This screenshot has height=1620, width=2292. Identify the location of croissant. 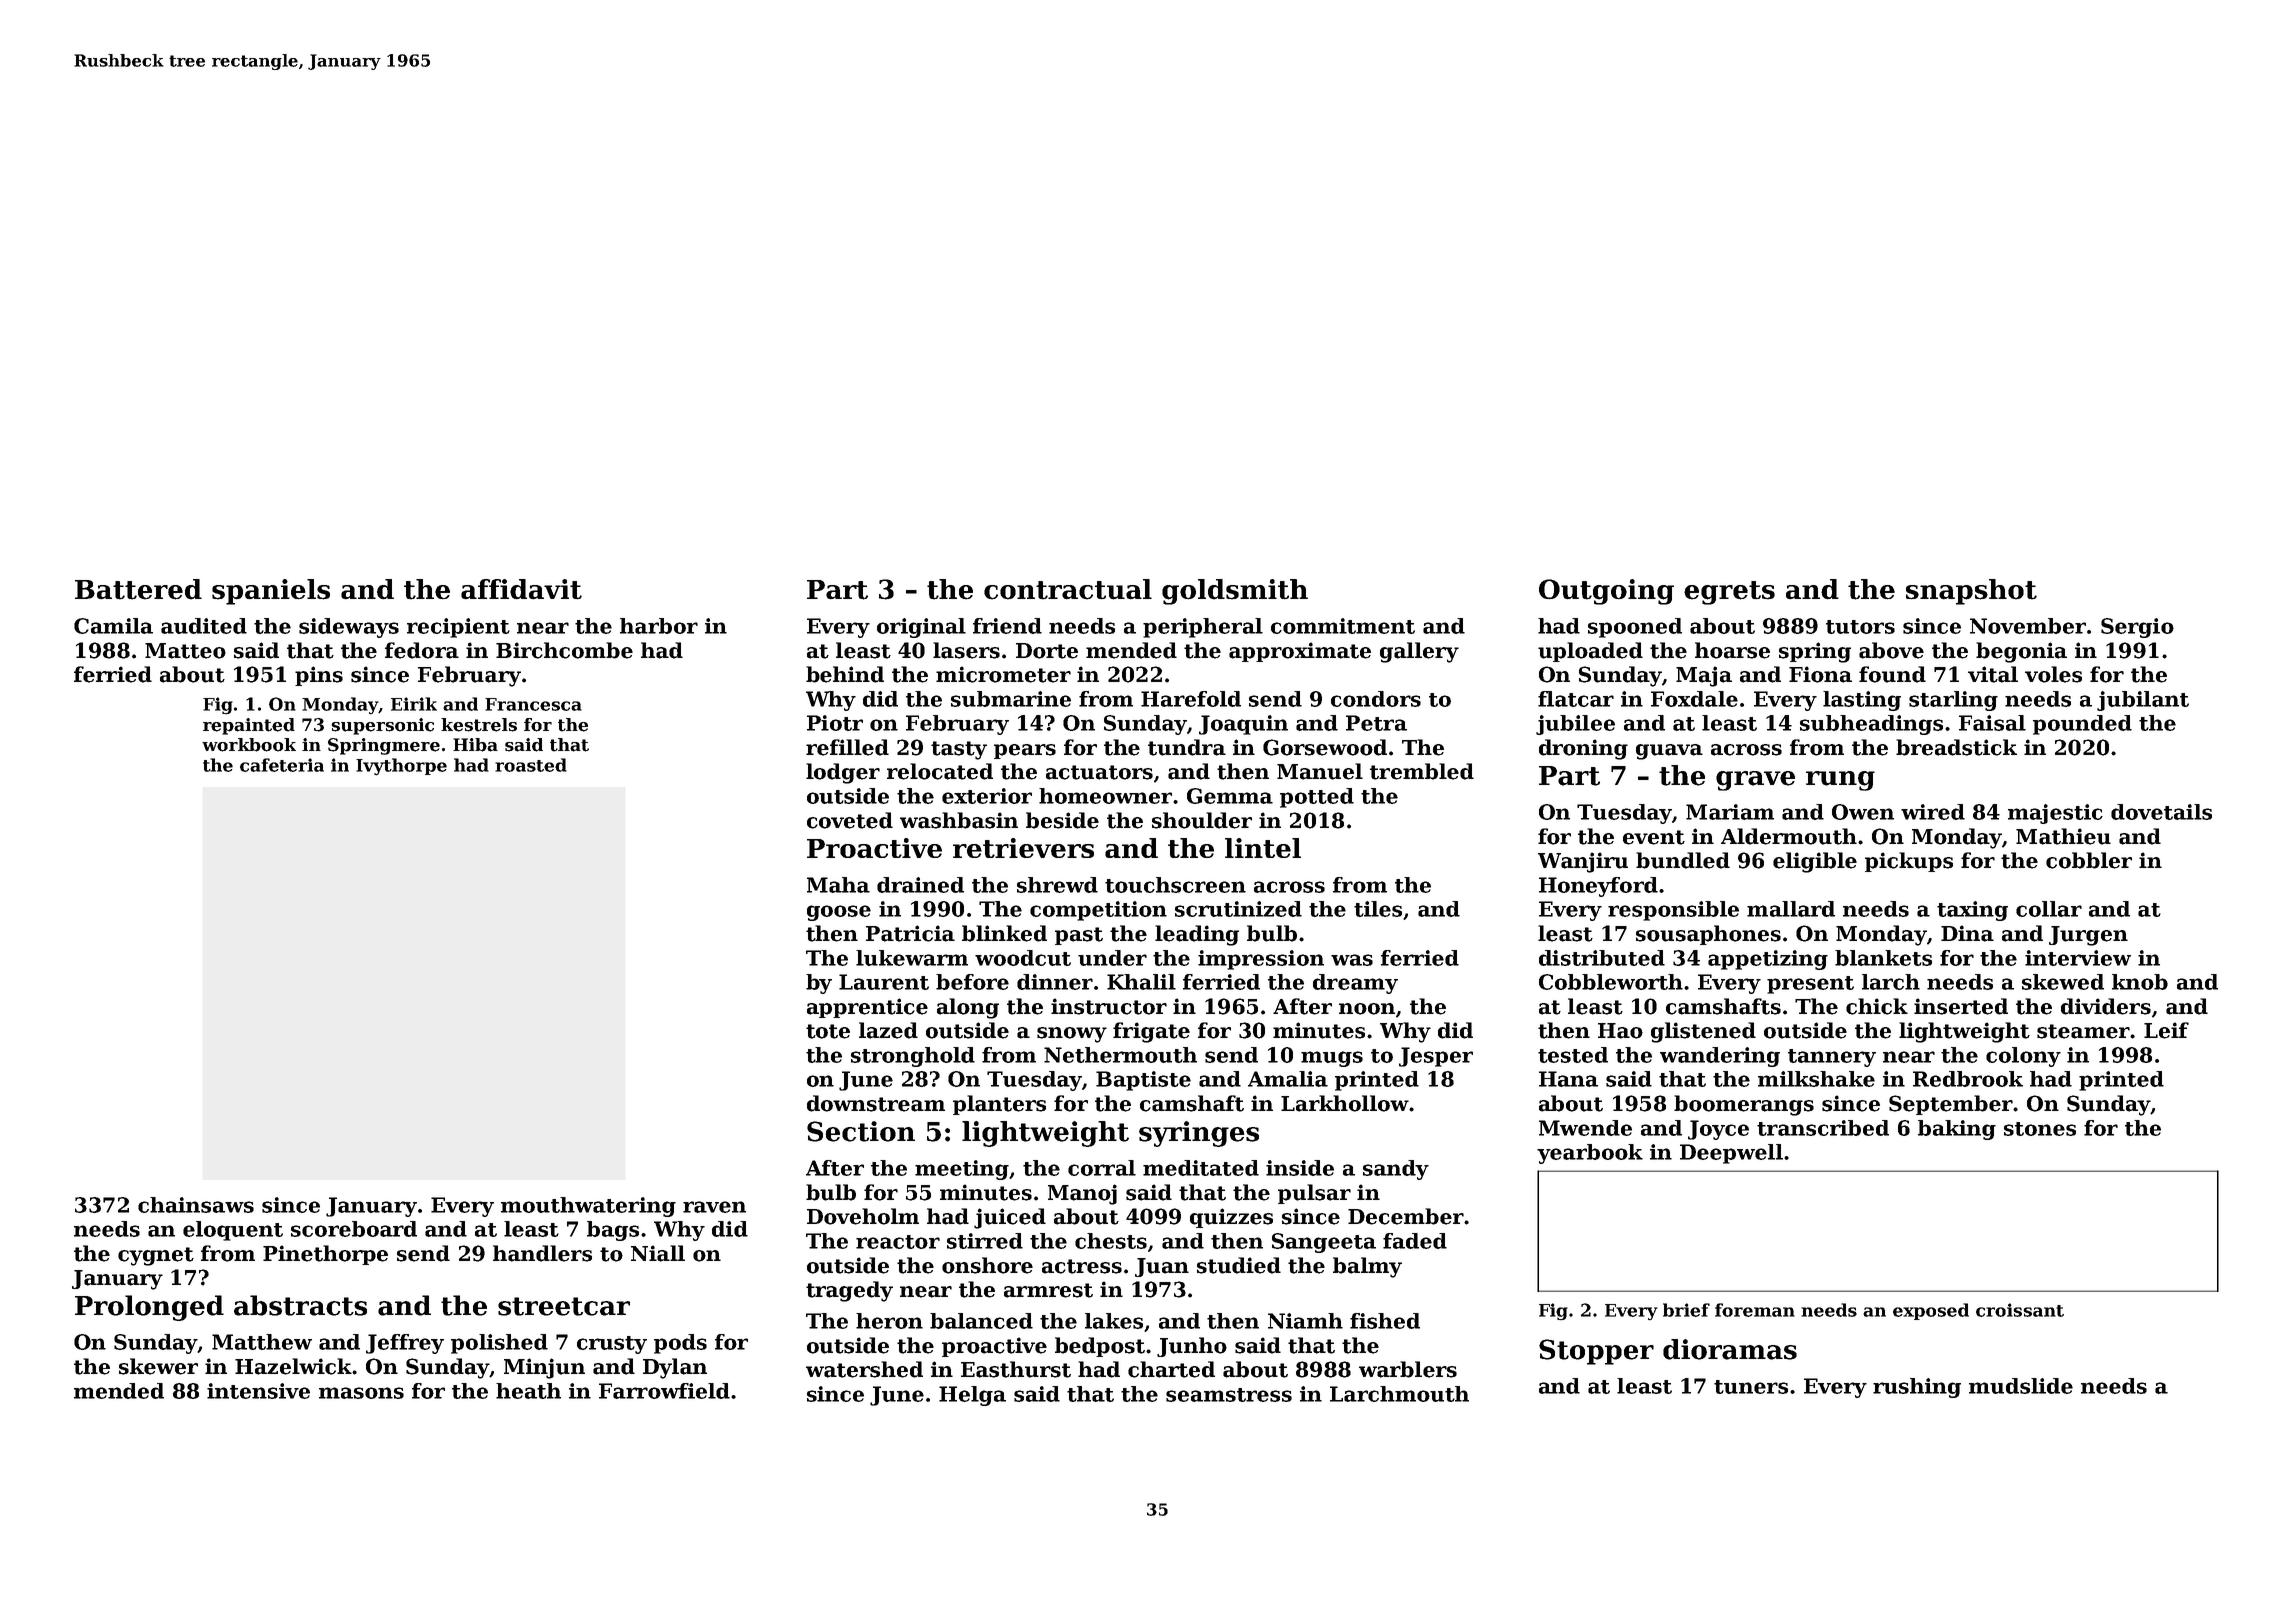
(2020, 1310).
